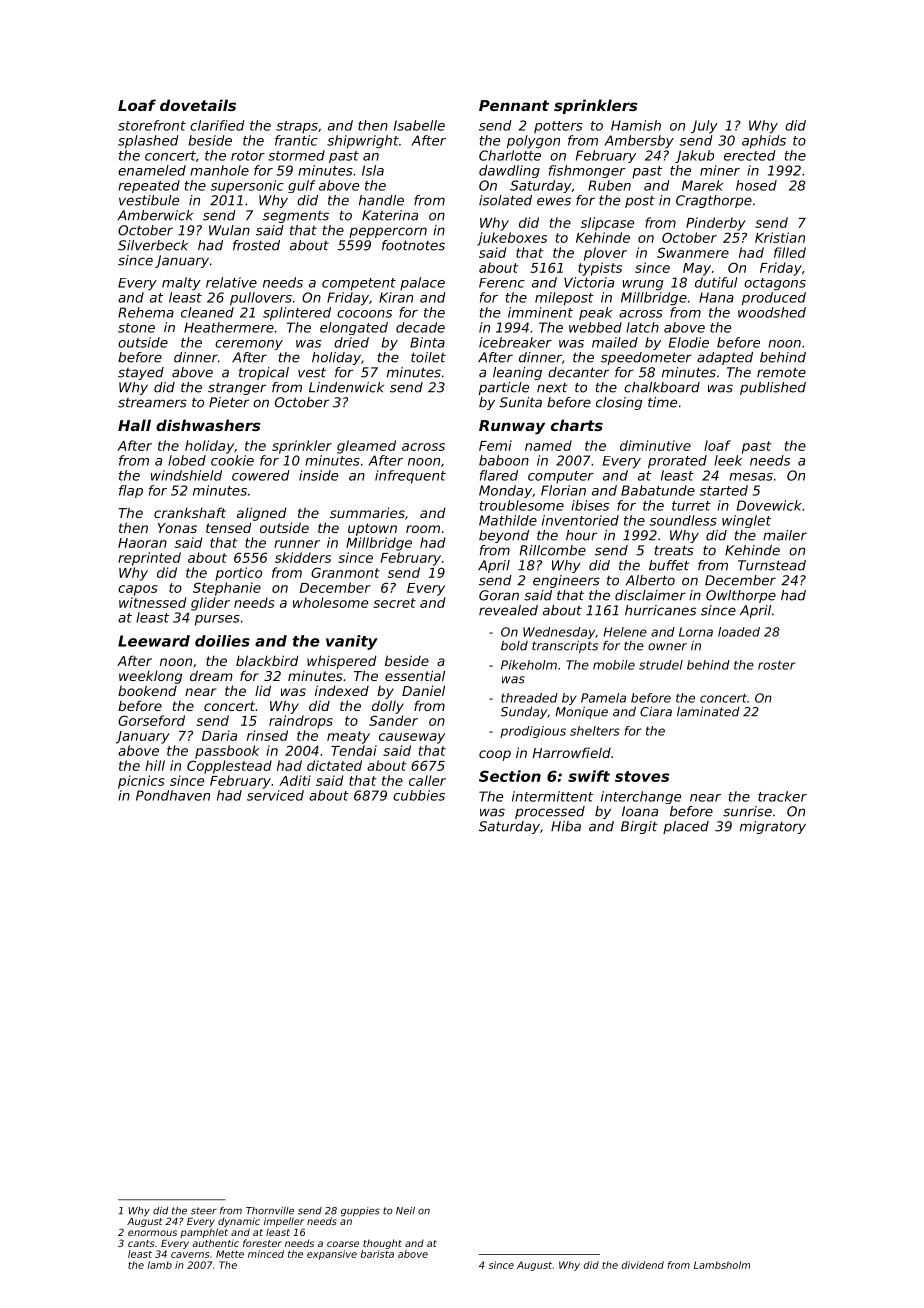  Describe the element at coordinates (155, 215) in the screenshot. I see `Amberwick` at that location.
